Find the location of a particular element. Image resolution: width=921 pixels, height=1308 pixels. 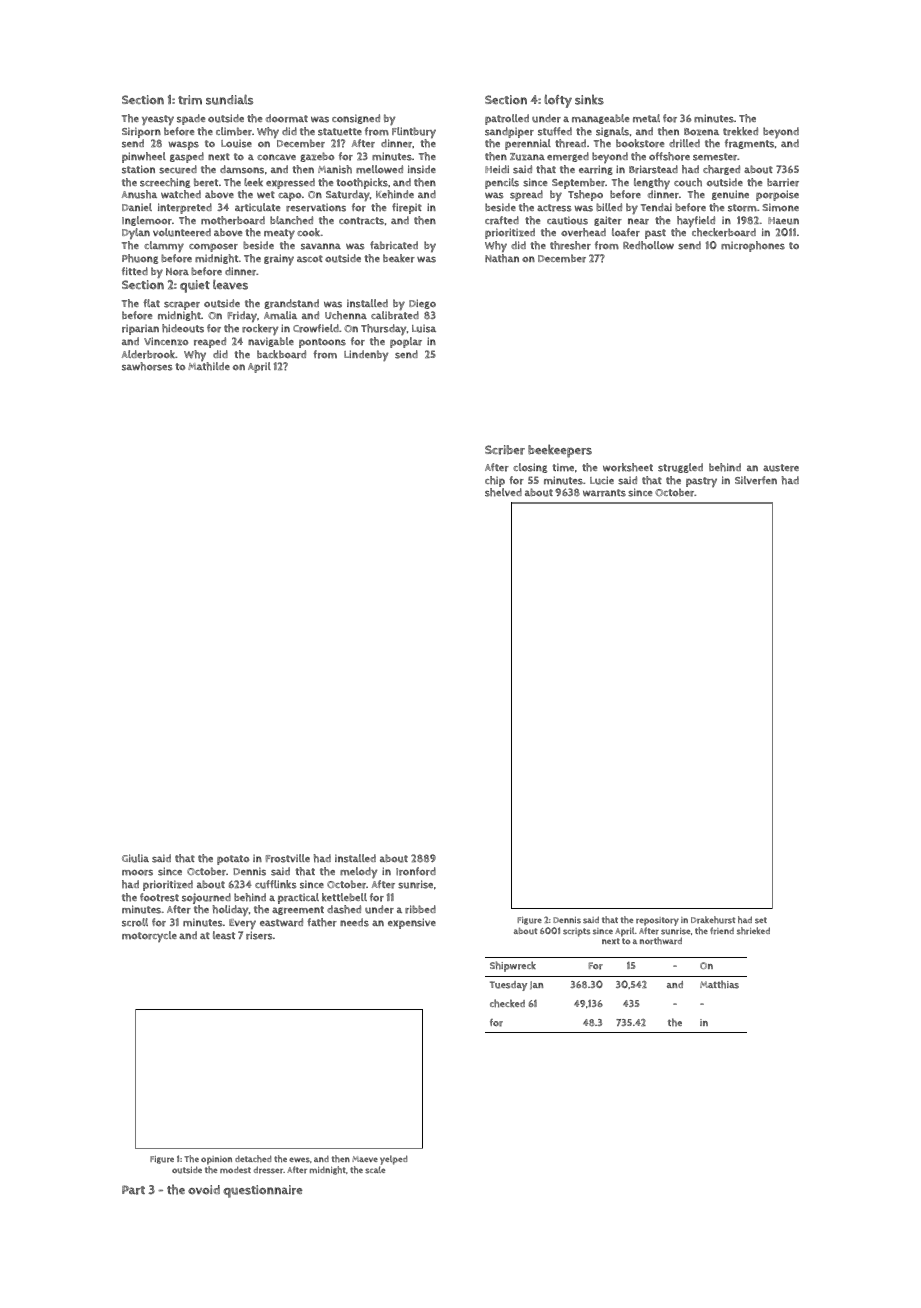

sinks is located at coordinates (589, 99).
